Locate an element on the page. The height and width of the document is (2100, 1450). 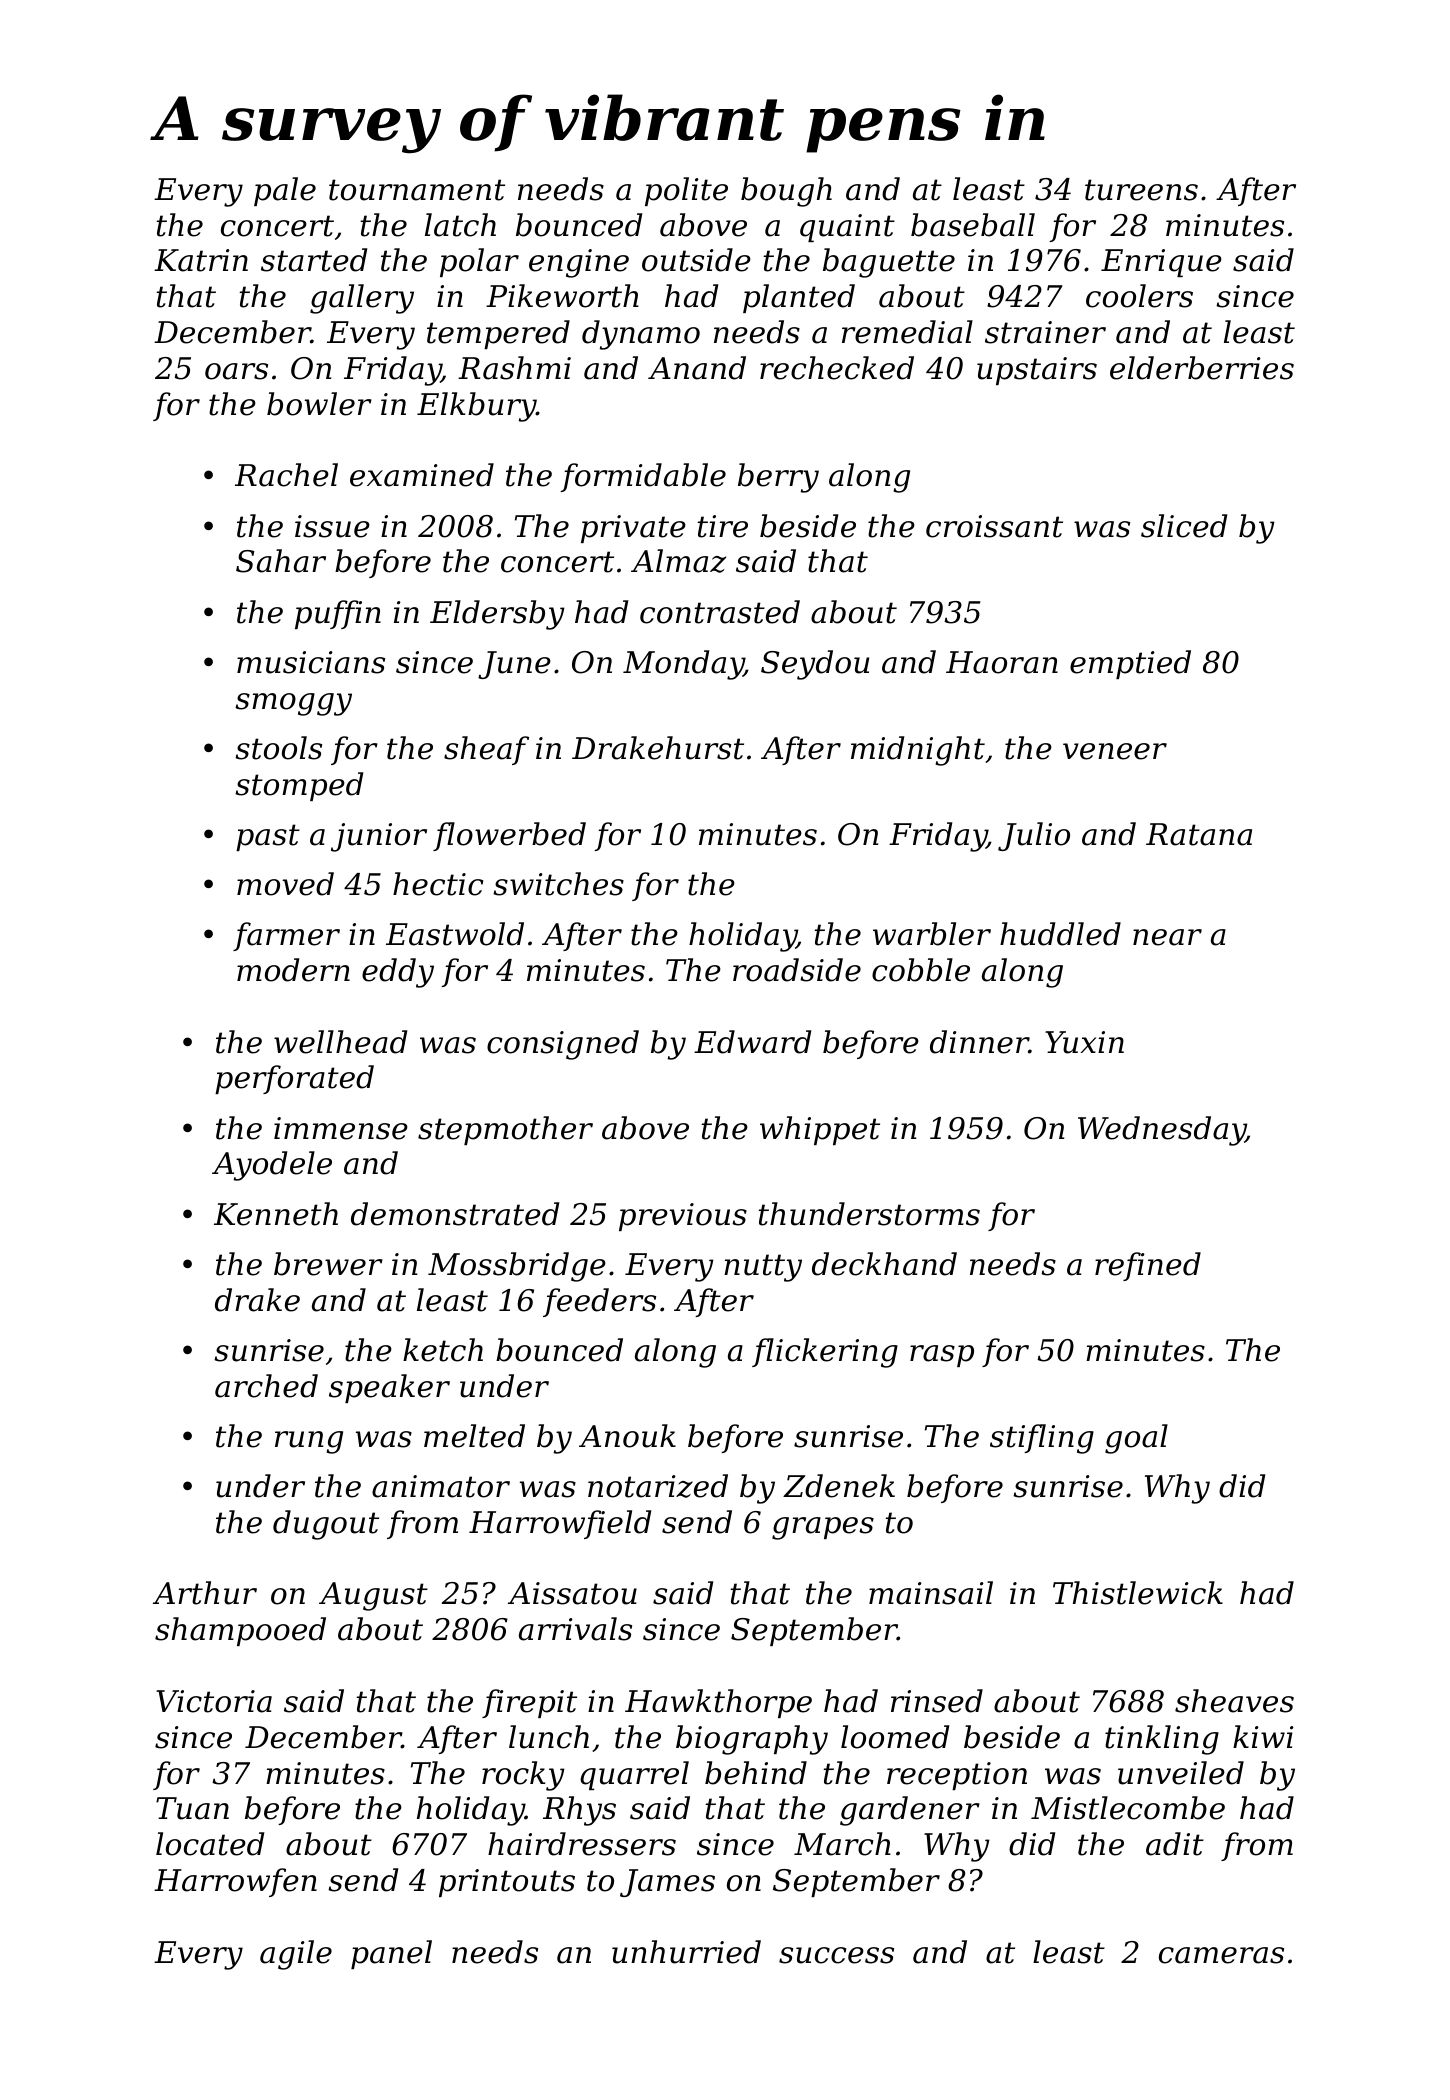
shampooed is located at coordinates (240, 1631).
